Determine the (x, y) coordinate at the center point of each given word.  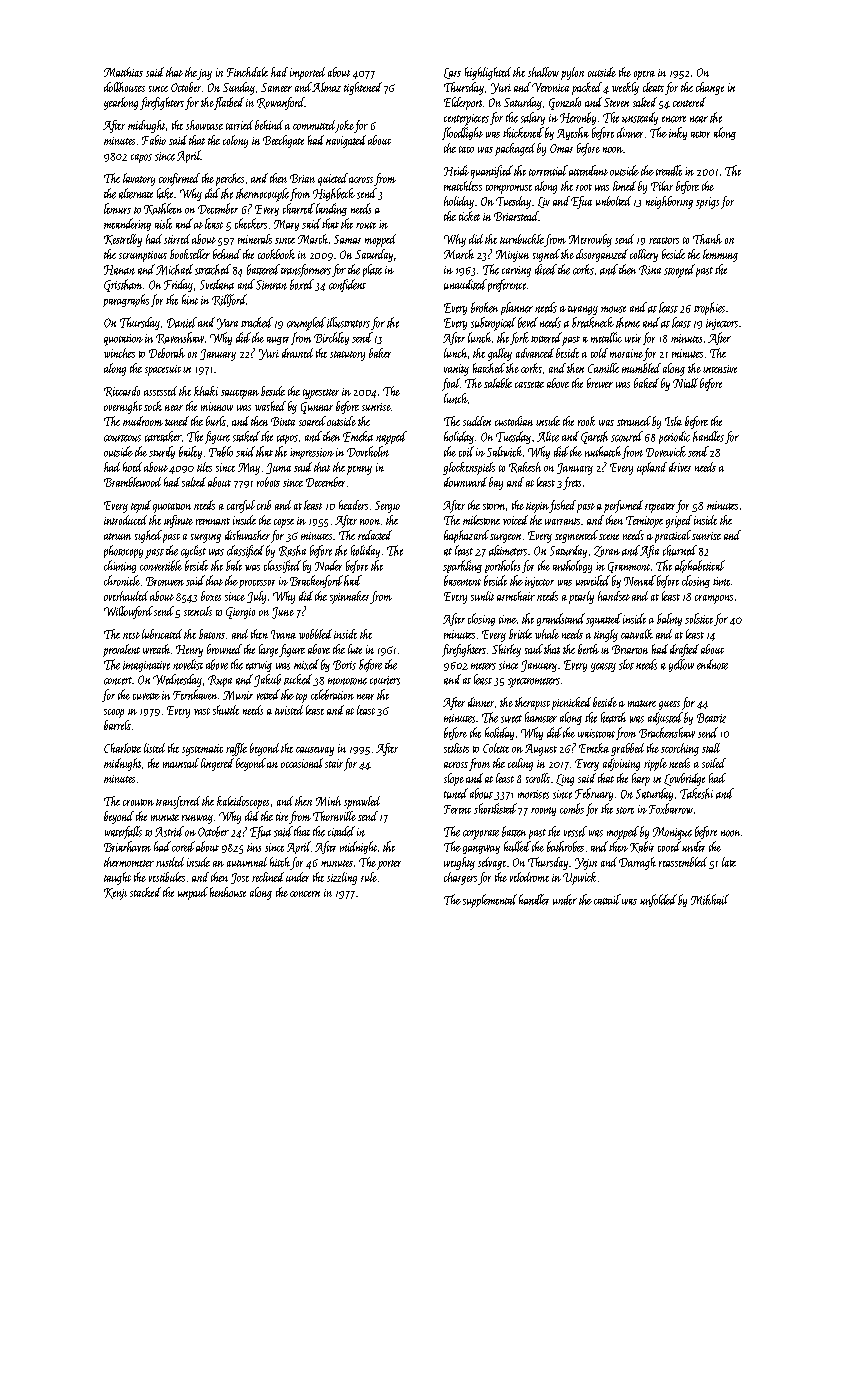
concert (118, 681)
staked (246, 436)
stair (334, 763)
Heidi (456, 170)
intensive (720, 369)
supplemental (490, 901)
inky (678, 133)
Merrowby (590, 240)
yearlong (121, 103)
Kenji (115, 894)
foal (451, 384)
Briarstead (516, 216)
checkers (251, 223)
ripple (655, 764)
